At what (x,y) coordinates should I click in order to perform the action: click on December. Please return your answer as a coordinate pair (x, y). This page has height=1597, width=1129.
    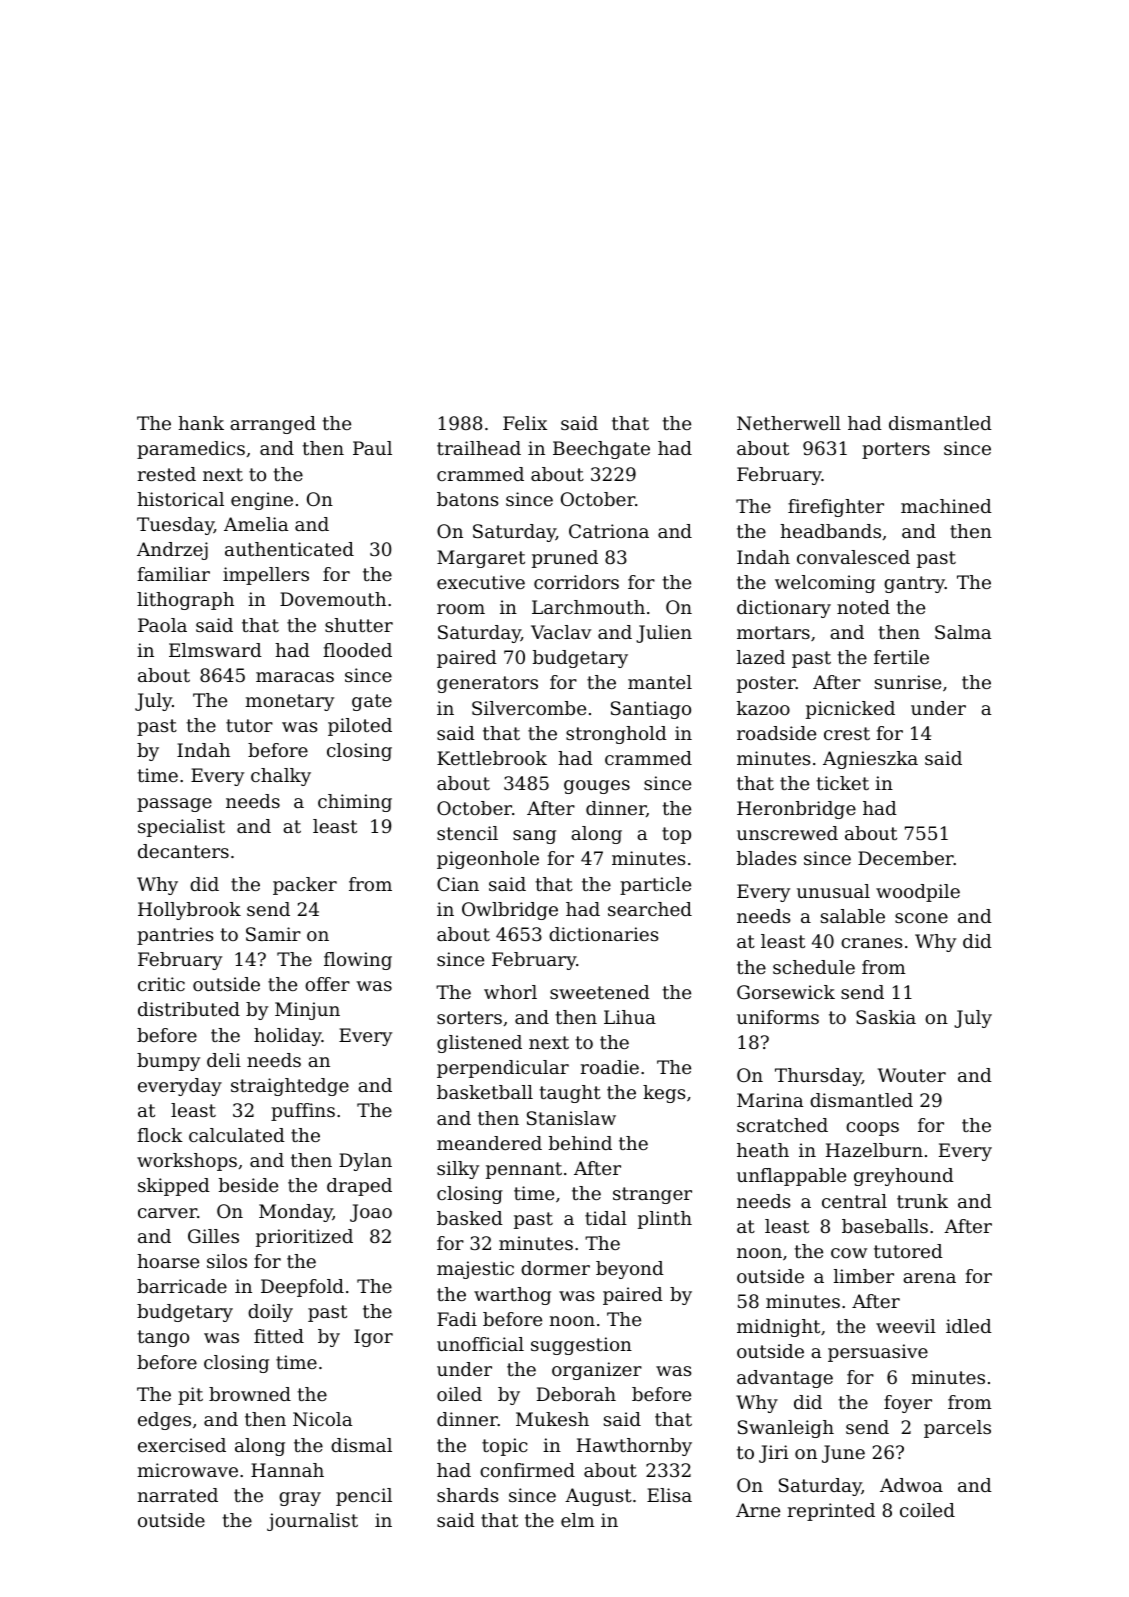
    Looking at the image, I should click on (906, 858).
